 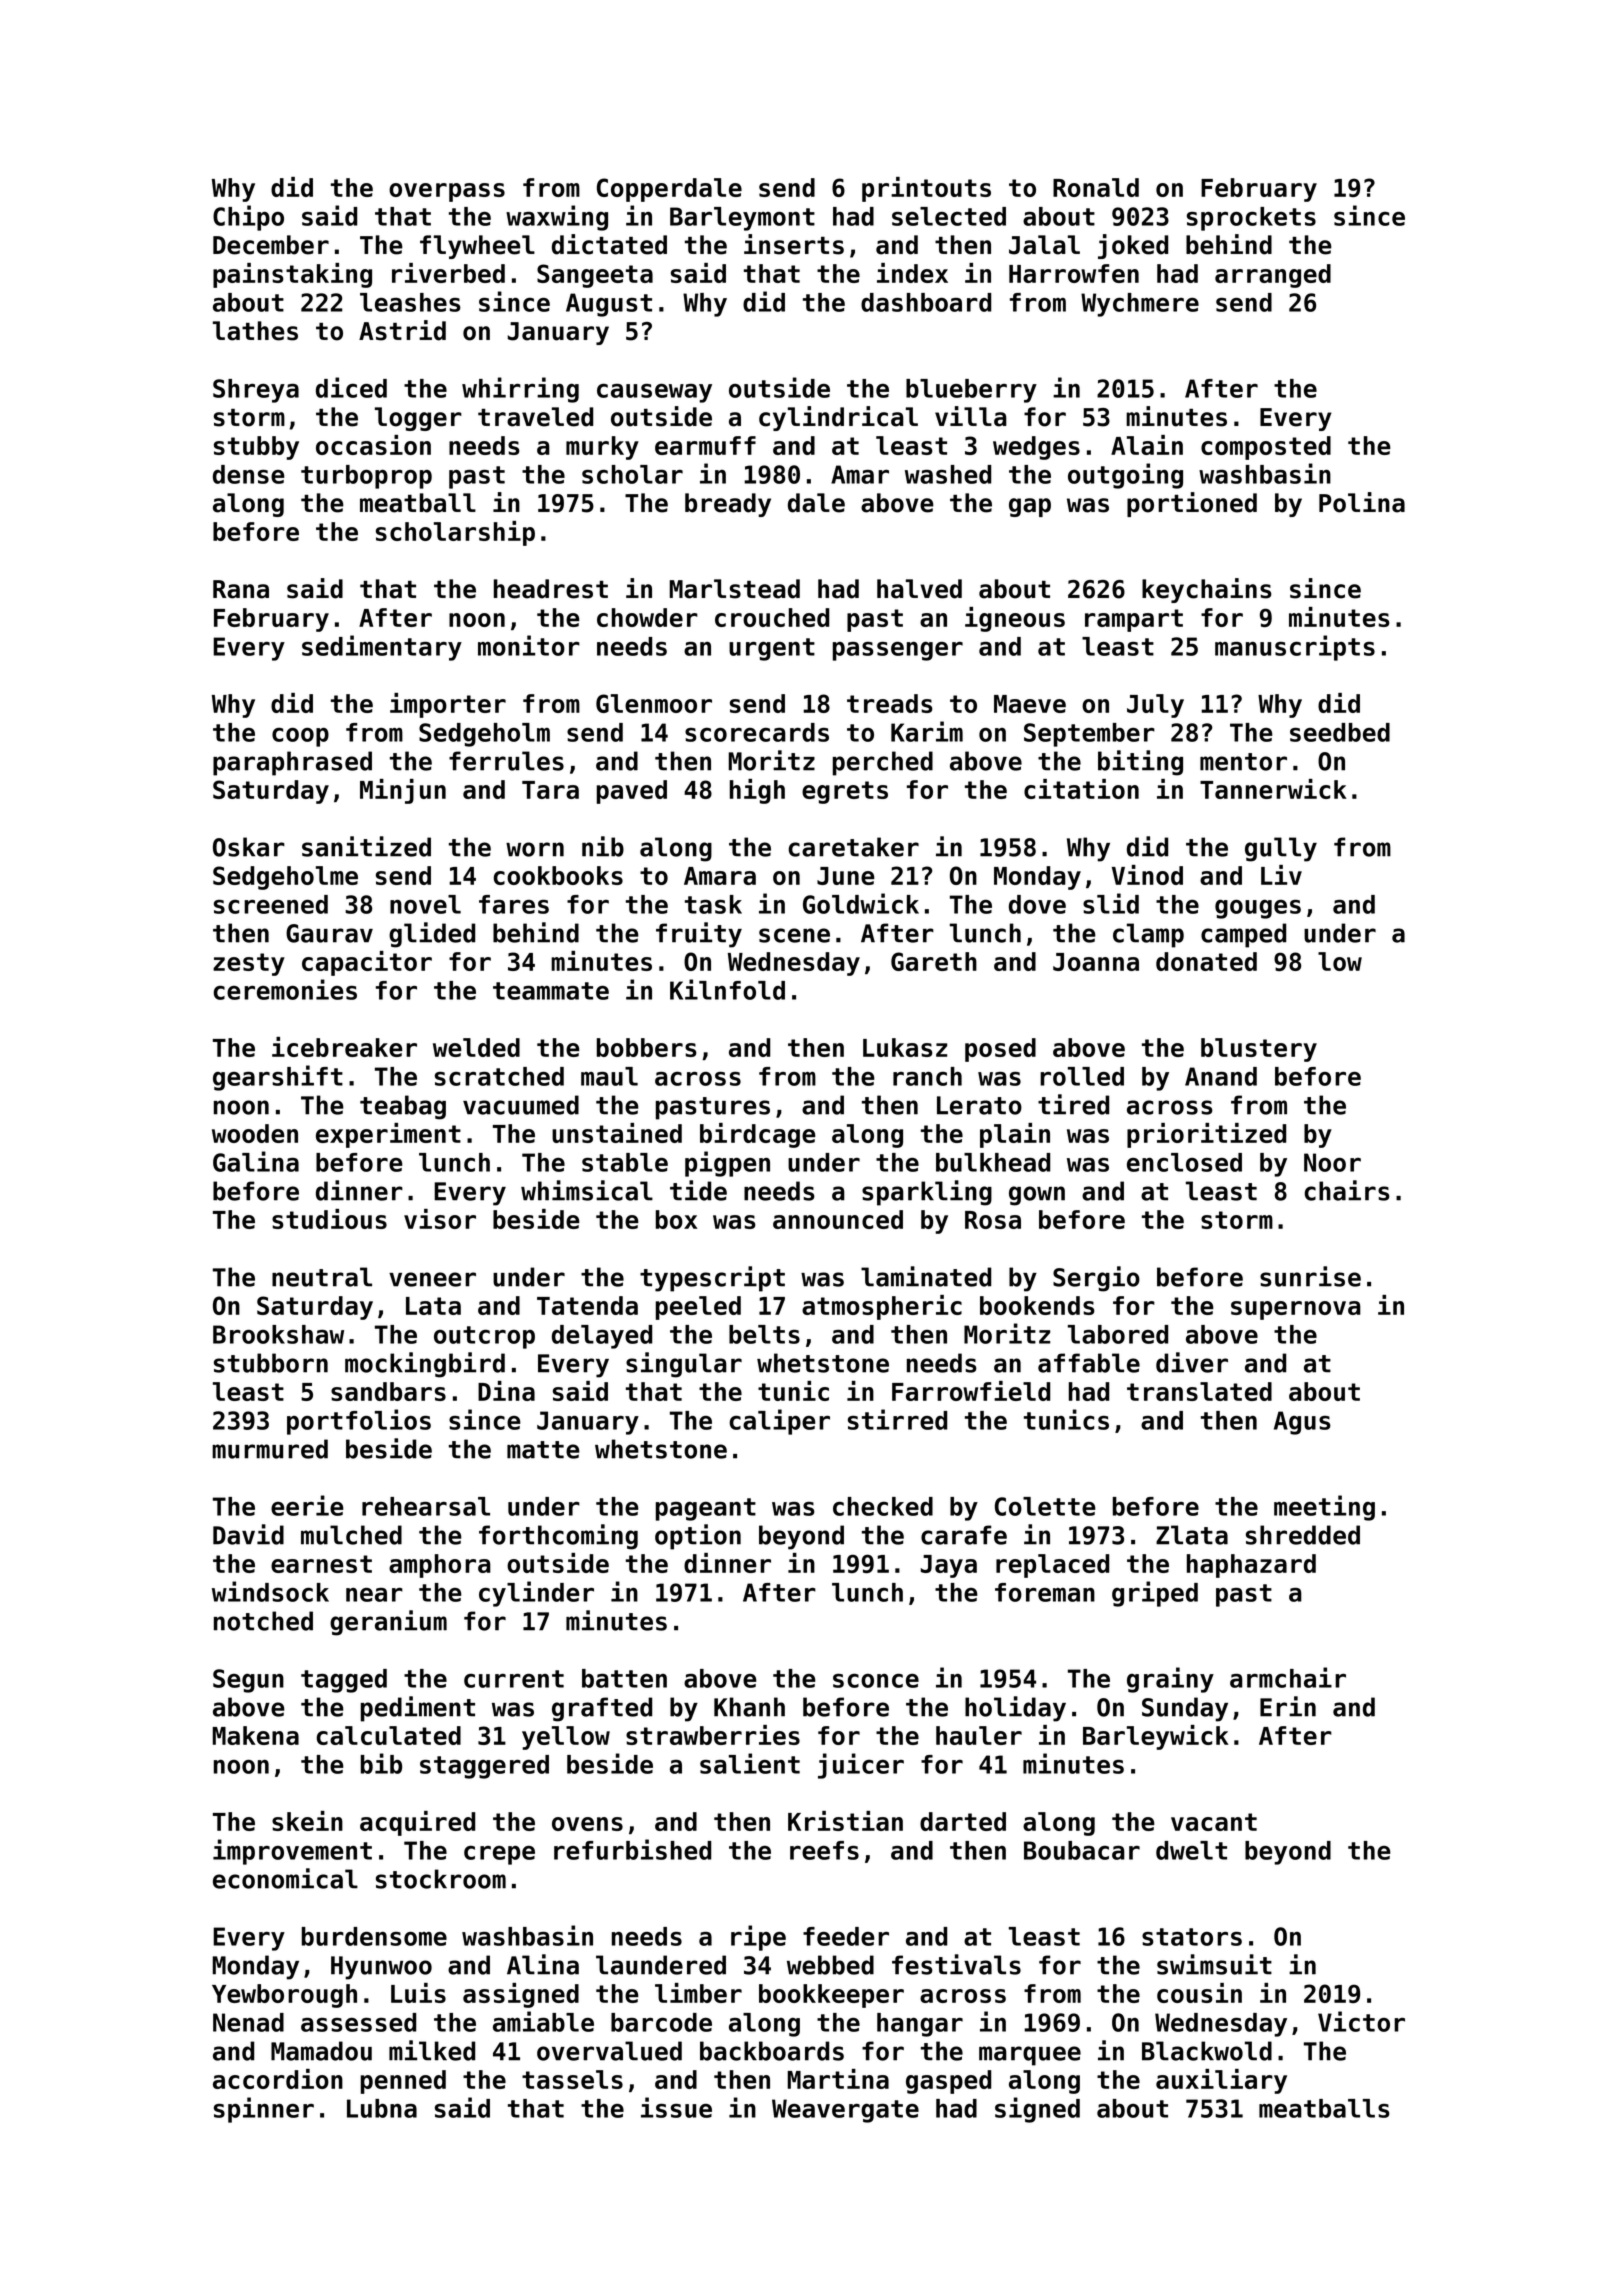 What do you see at coordinates (647, 617) in the screenshot?
I see `chowder` at bounding box center [647, 617].
